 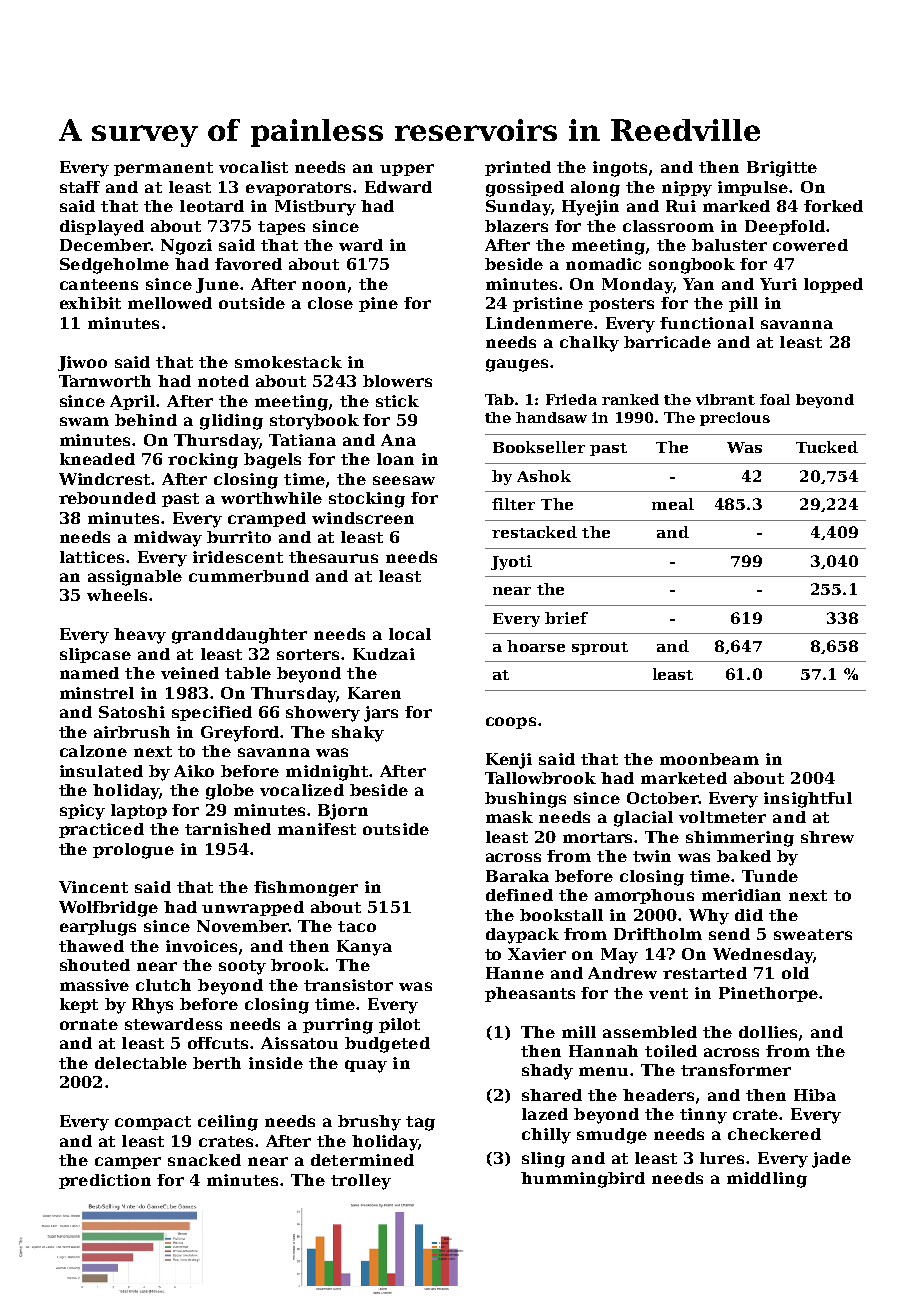 I want to click on compact, so click(x=153, y=1123).
